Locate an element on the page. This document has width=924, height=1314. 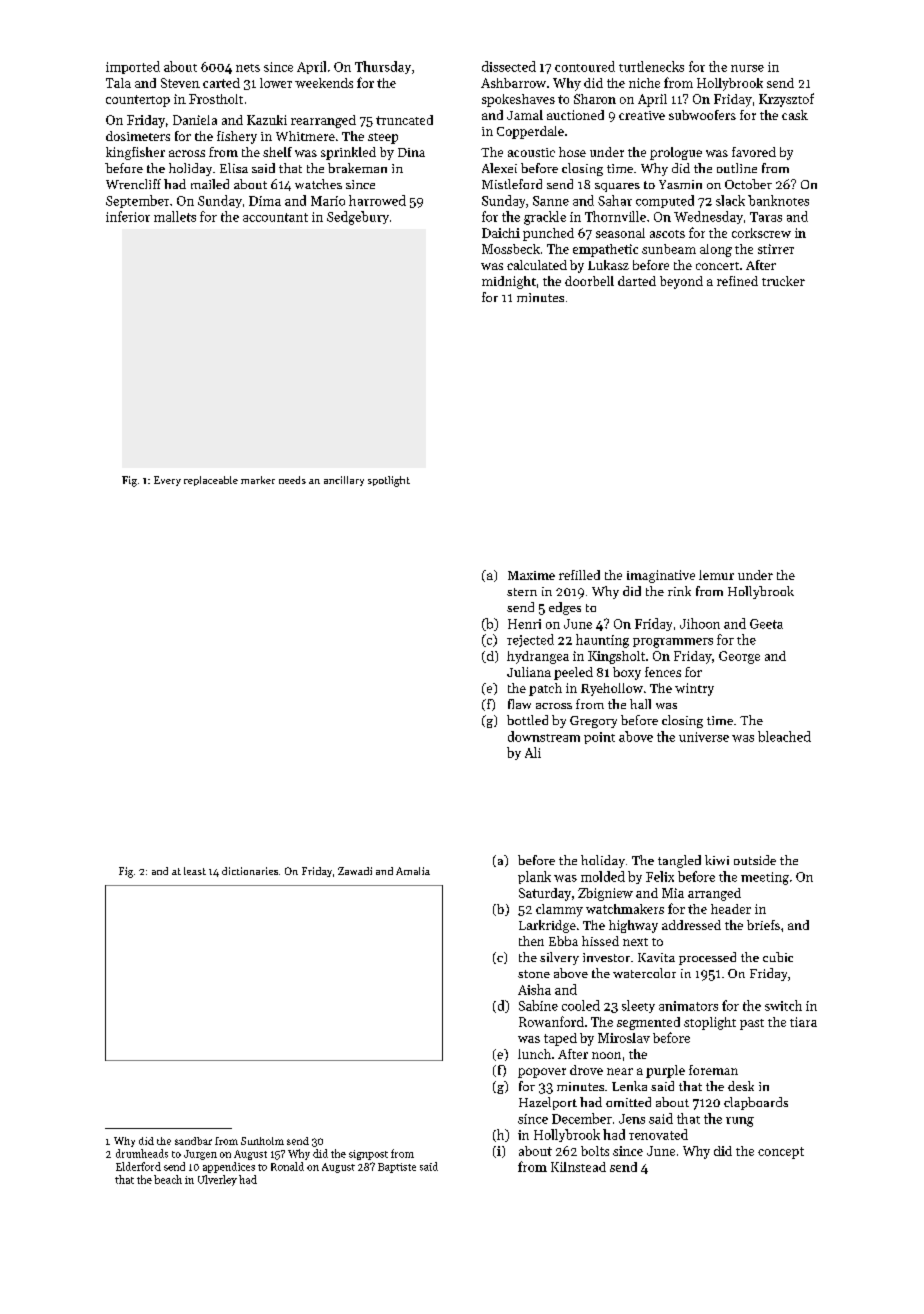
imported is located at coordinates (133, 67).
